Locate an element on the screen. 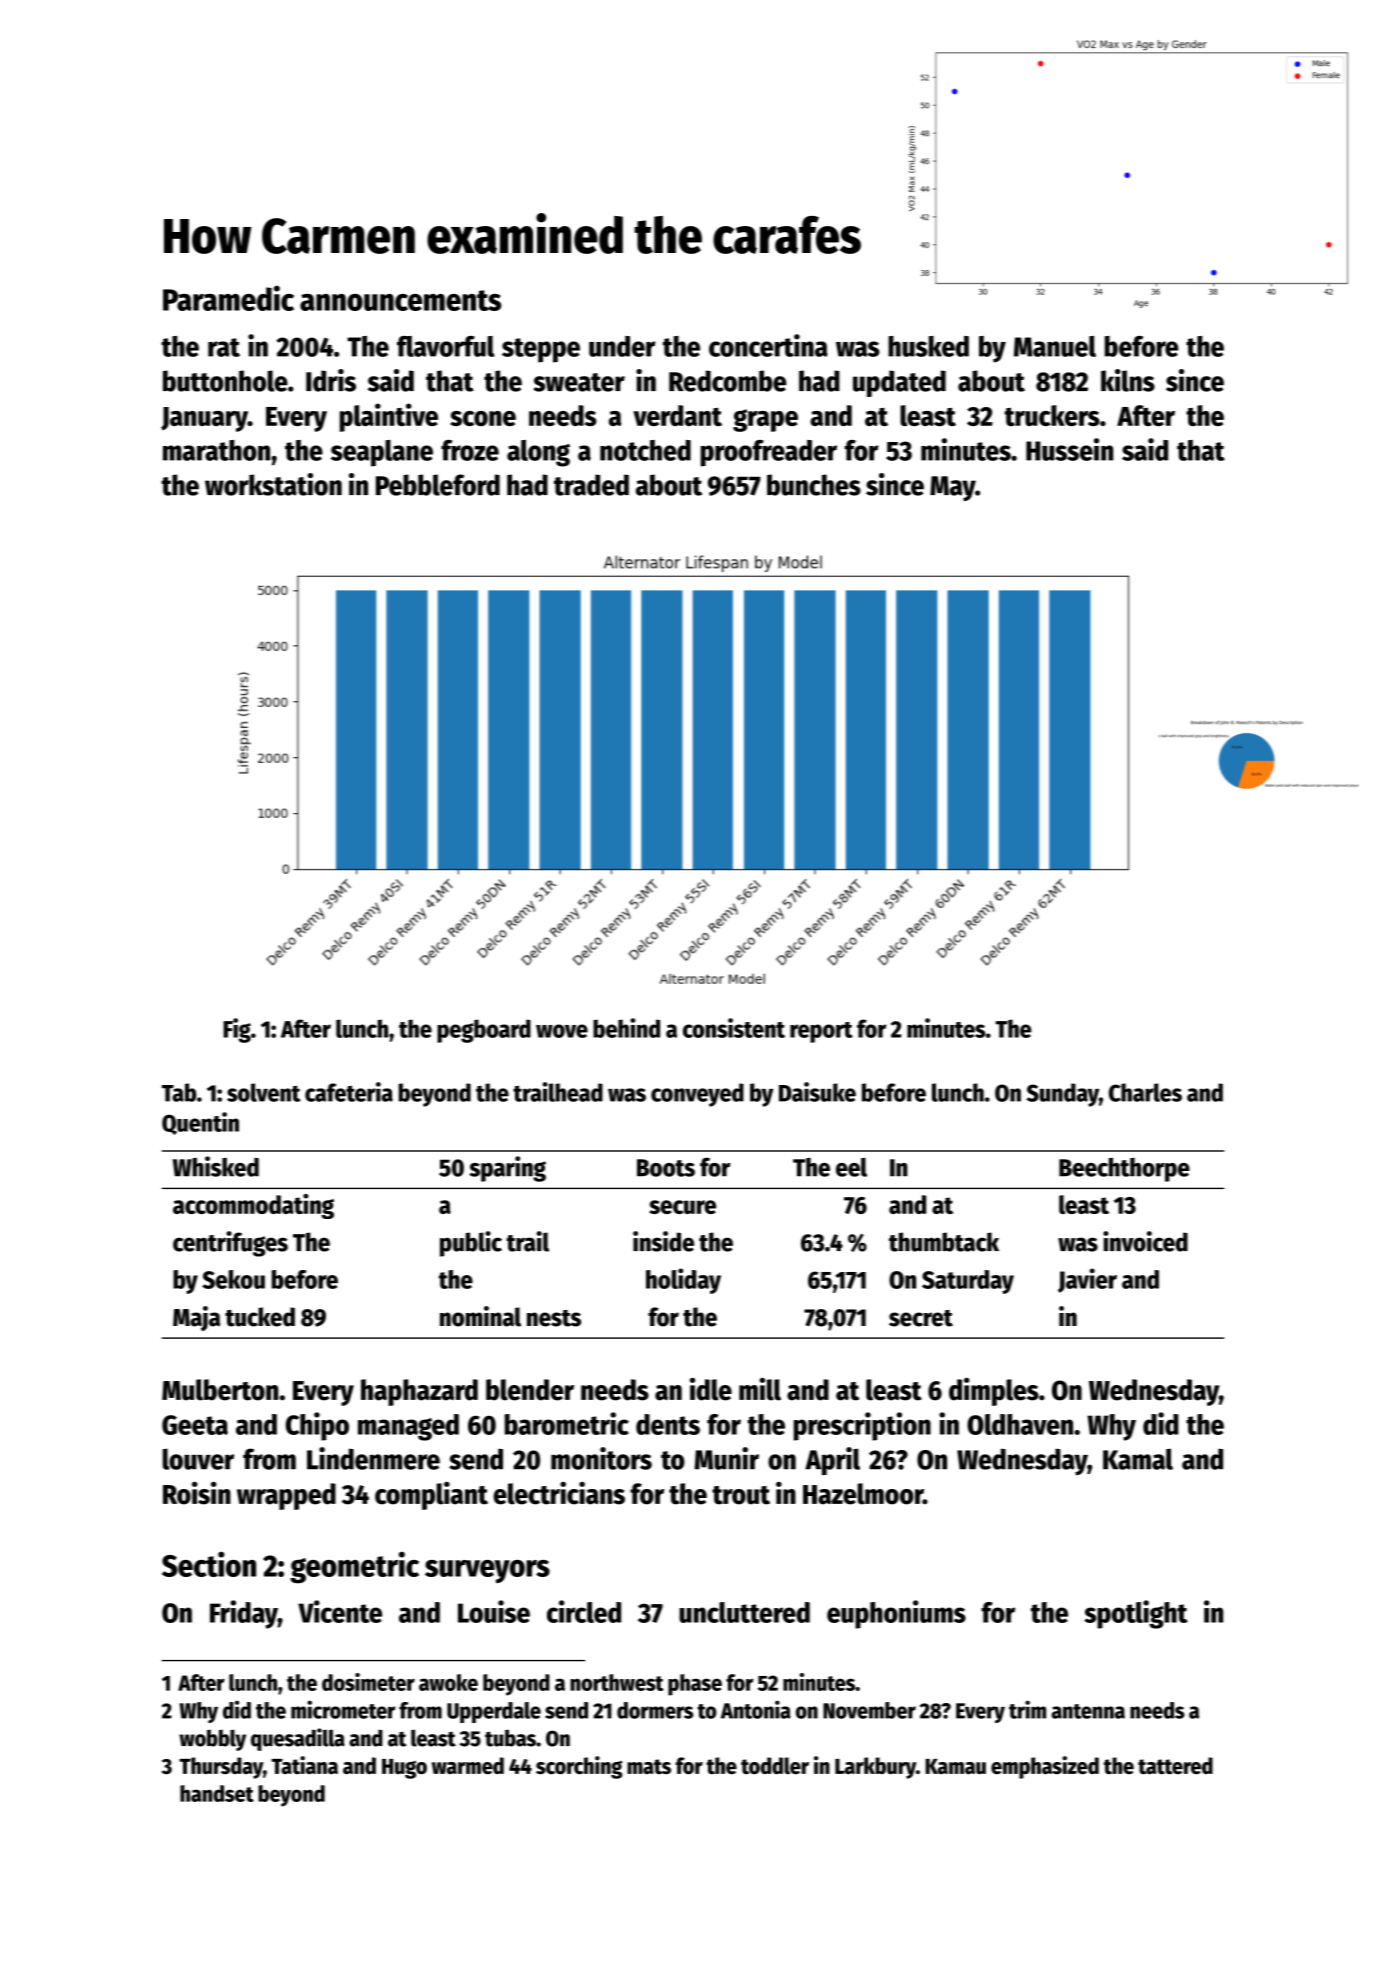 Image resolution: width=1386 pixels, height=1969 pixels. report is located at coordinates (821, 1032).
